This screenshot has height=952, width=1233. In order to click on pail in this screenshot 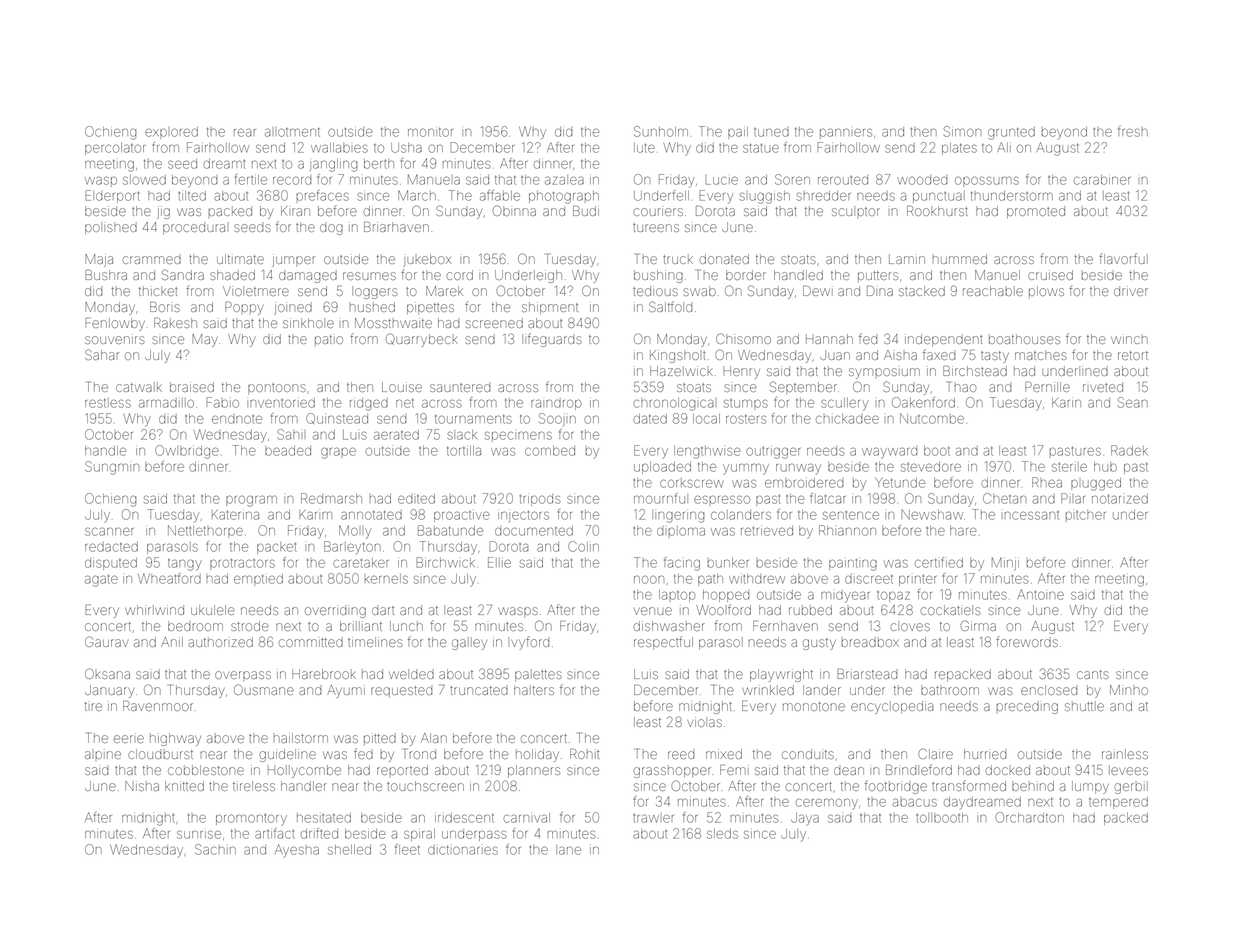, I will do `click(738, 133)`.
